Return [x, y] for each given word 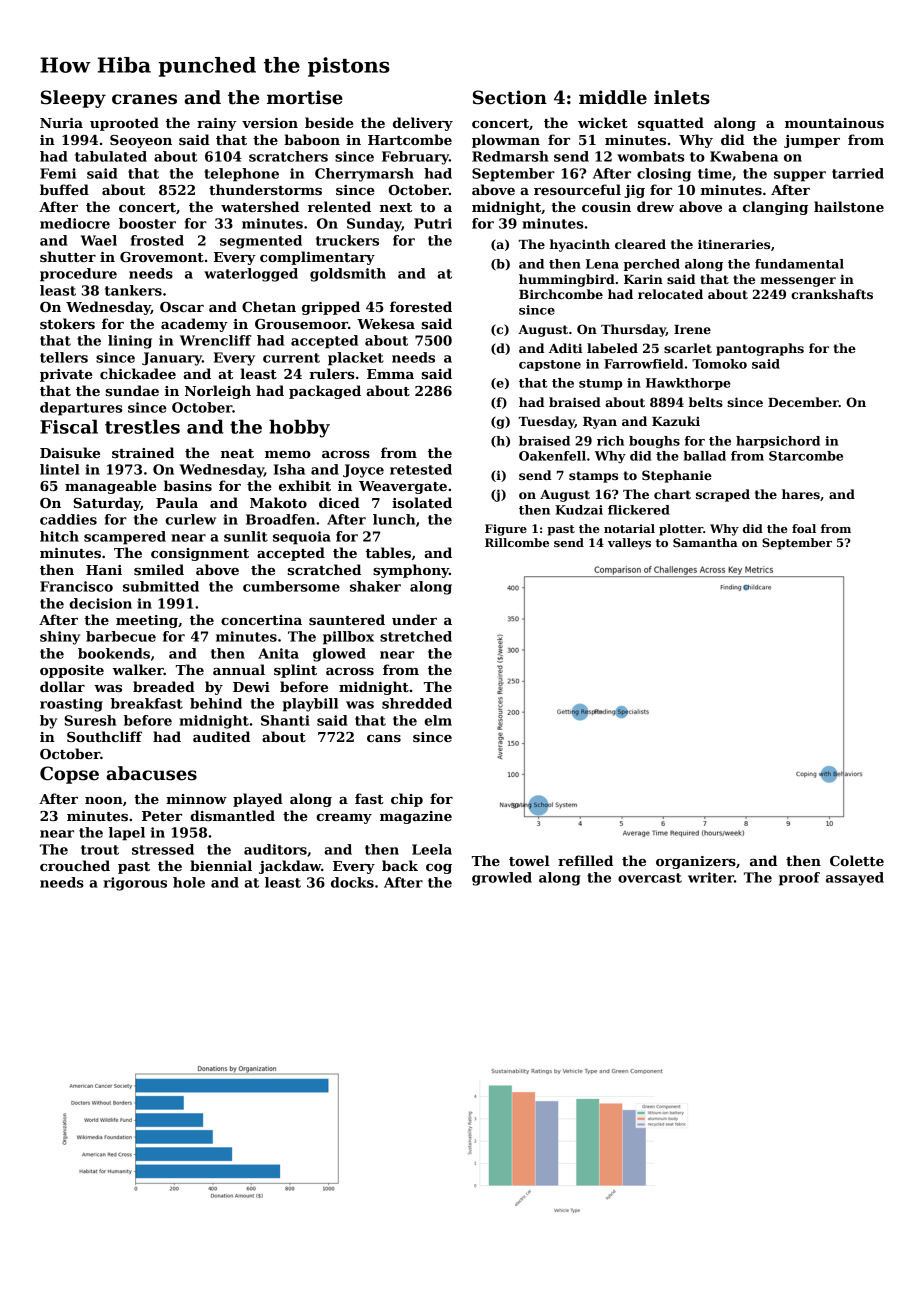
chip [407, 800]
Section [510, 97]
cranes [144, 99]
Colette [857, 860]
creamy [344, 819]
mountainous [834, 123]
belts [706, 402]
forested [421, 306]
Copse [69, 775]
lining [130, 342]
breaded [164, 686]
